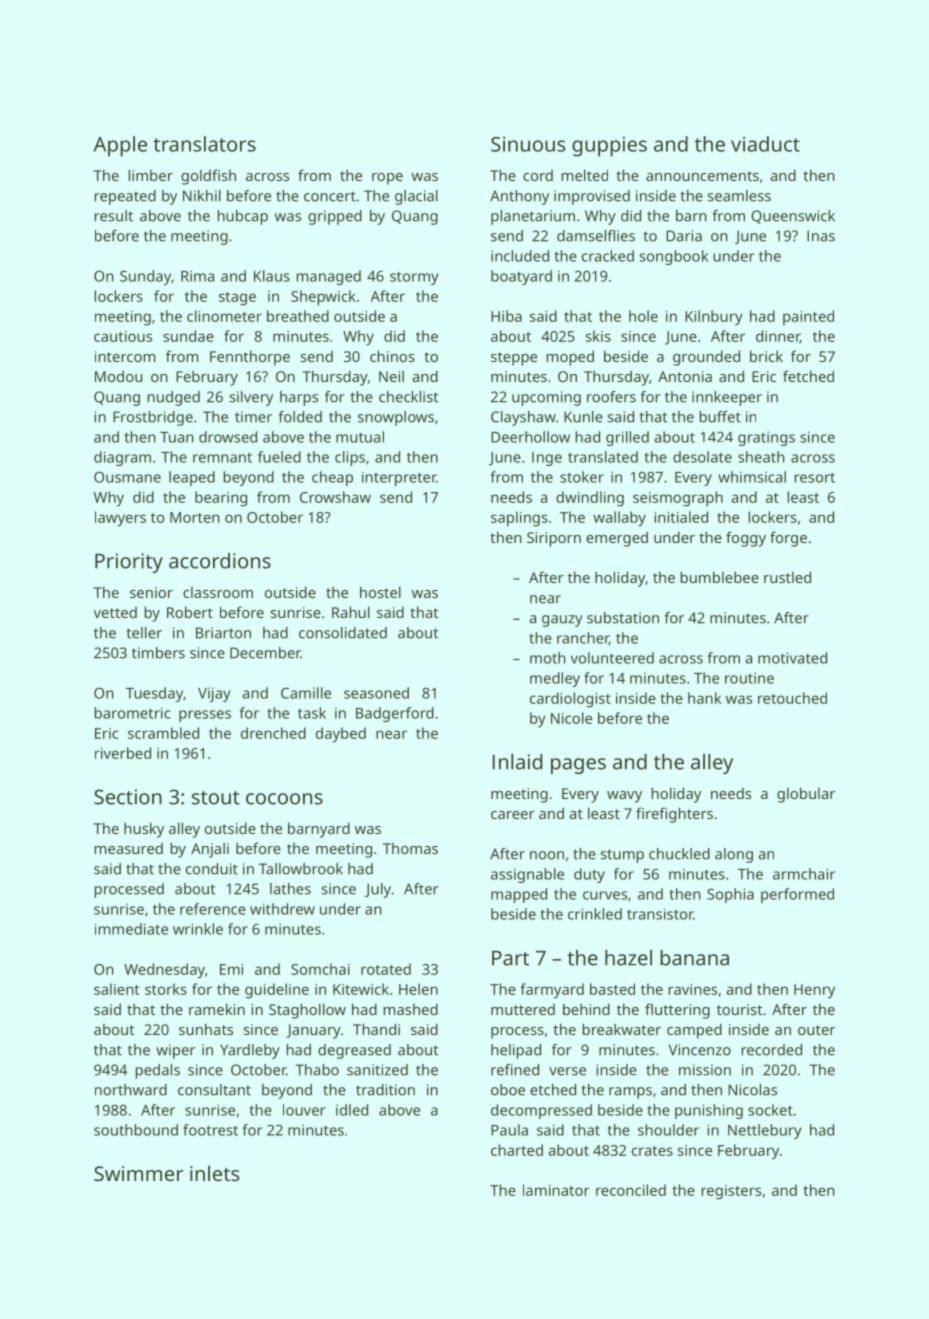  What do you see at coordinates (702, 457) in the screenshot?
I see `desolate` at bounding box center [702, 457].
